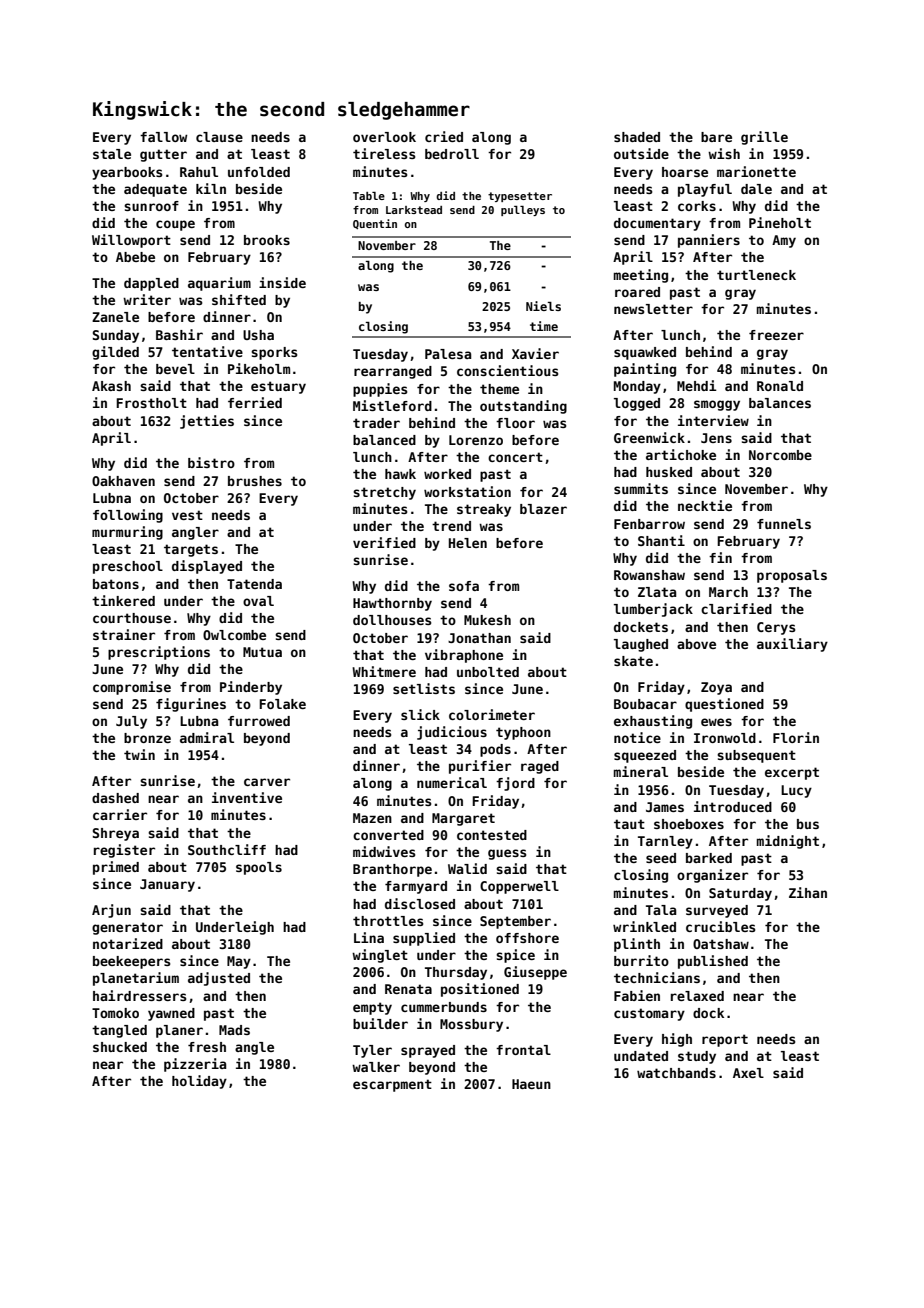  I want to click on holiday, so click(199, 1082).
